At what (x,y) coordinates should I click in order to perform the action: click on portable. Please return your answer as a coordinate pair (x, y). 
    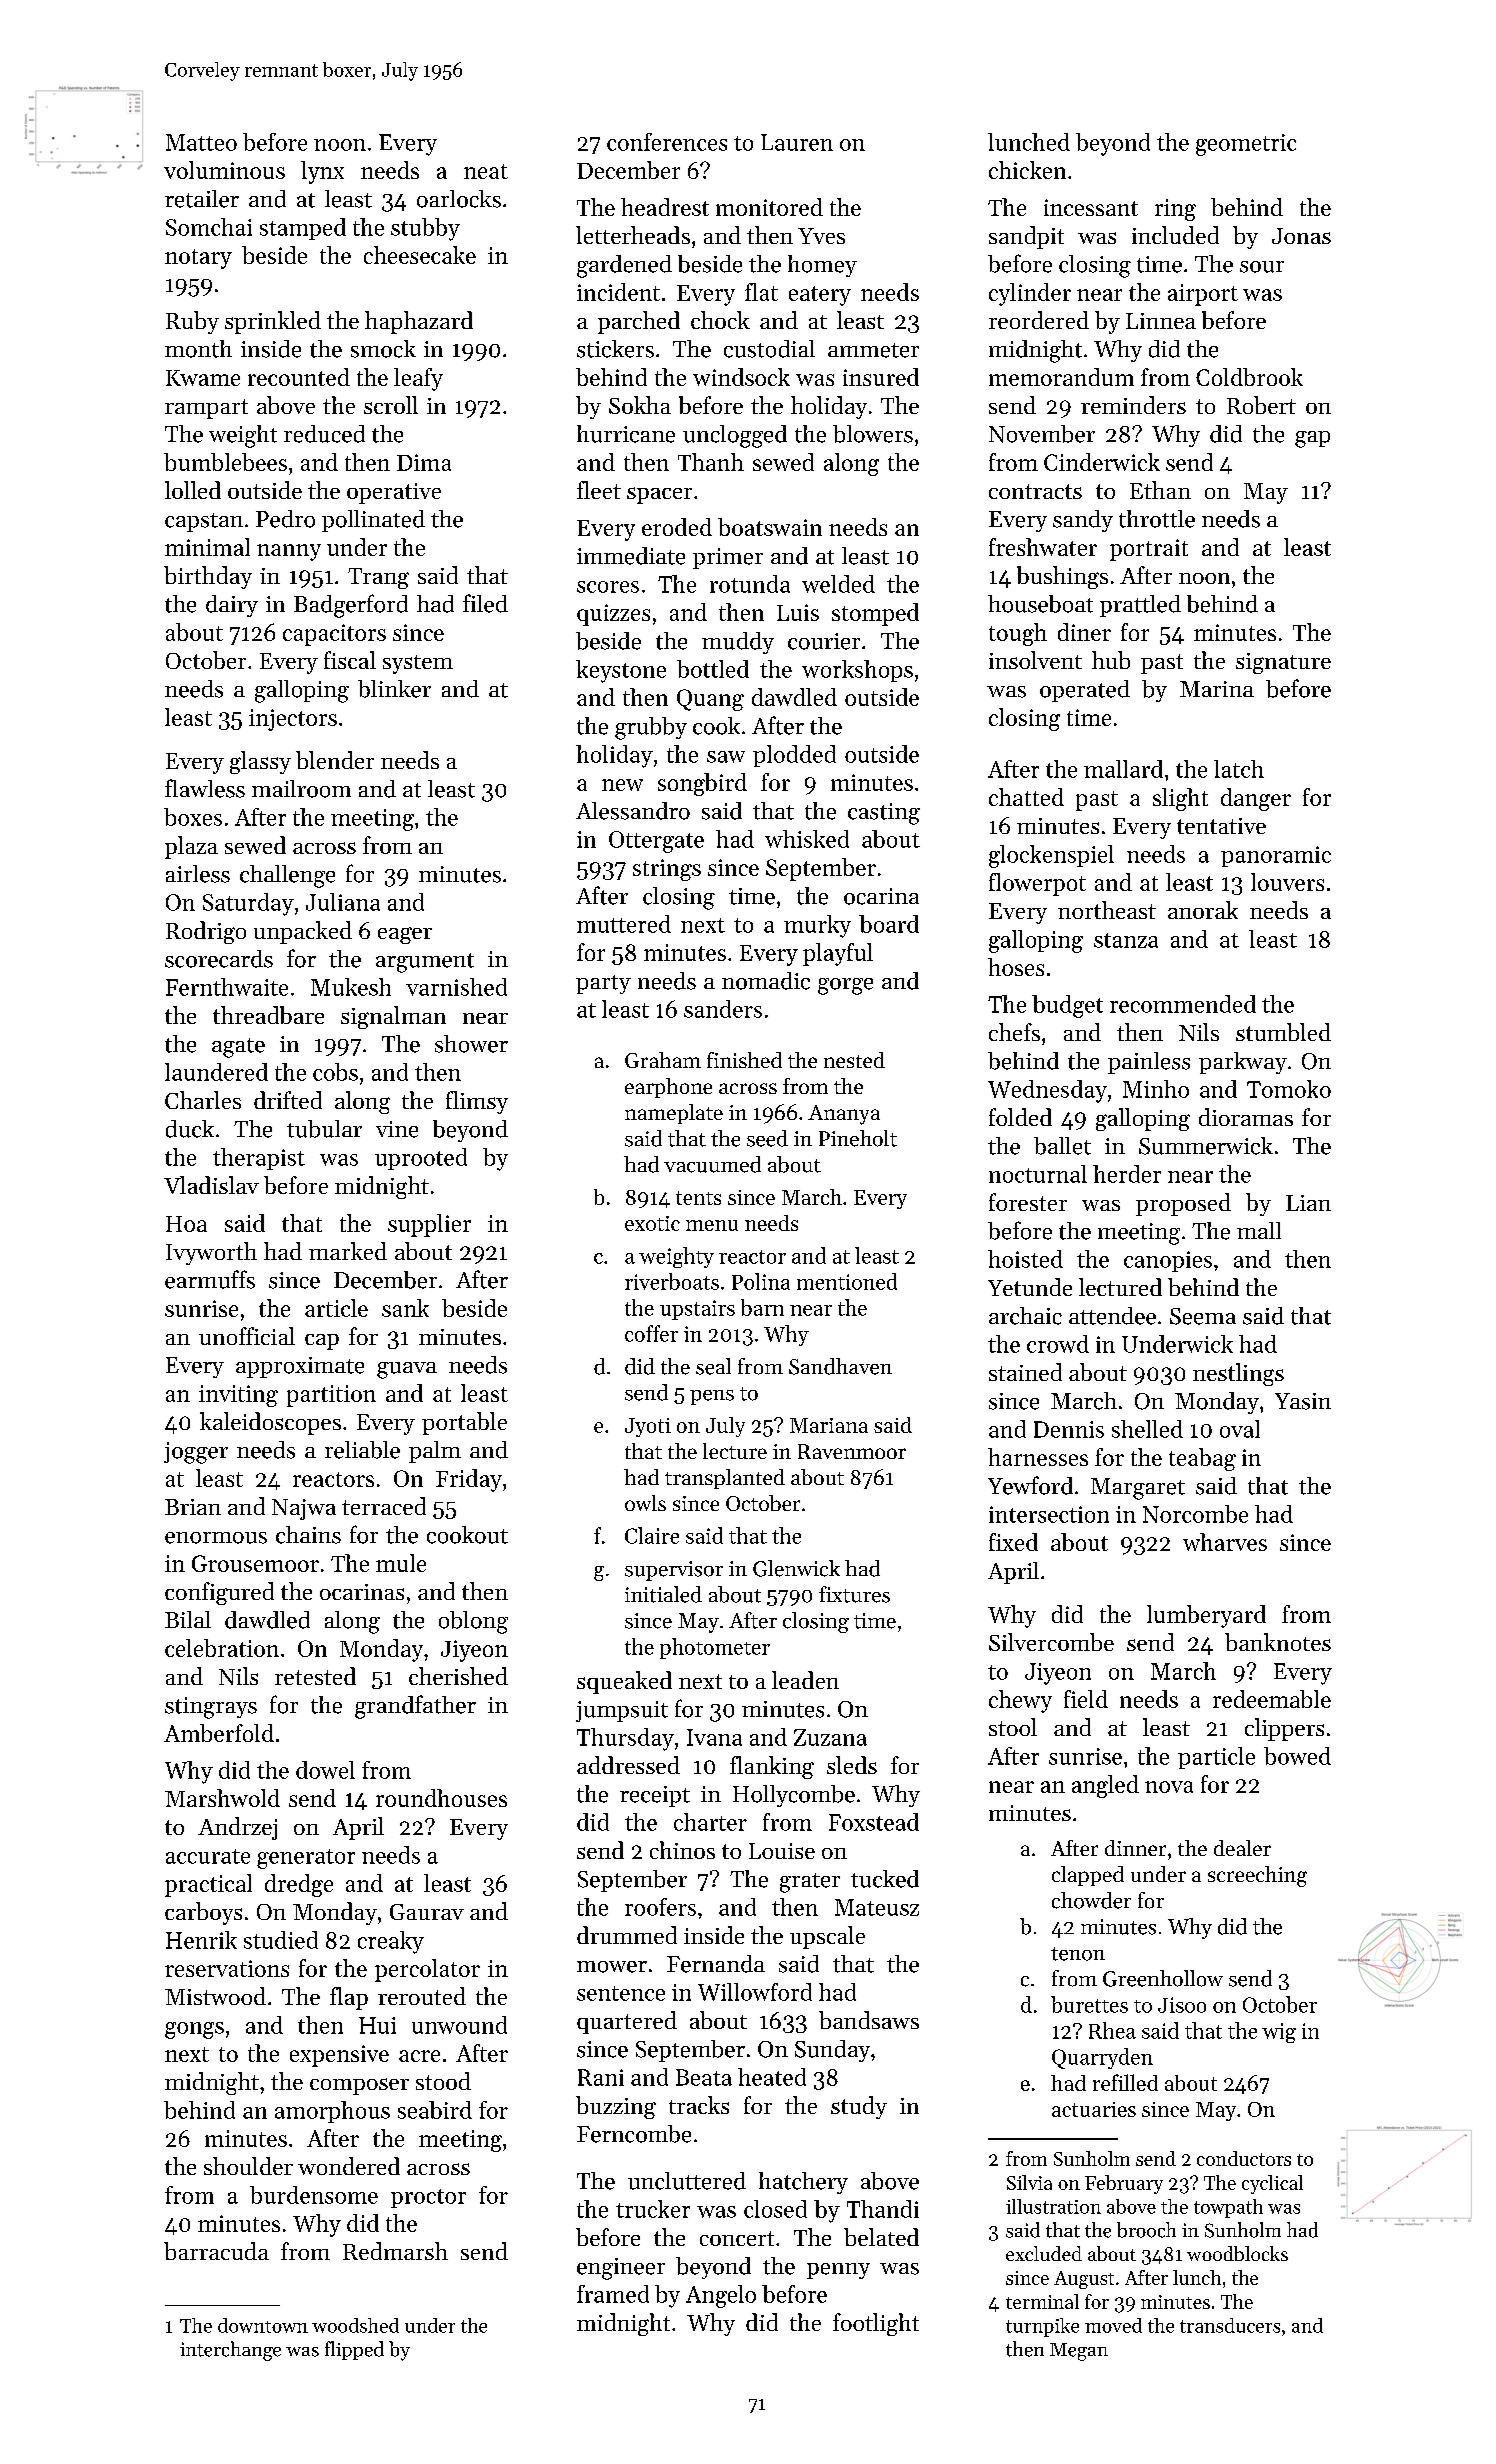
    Looking at the image, I should click on (464, 1423).
